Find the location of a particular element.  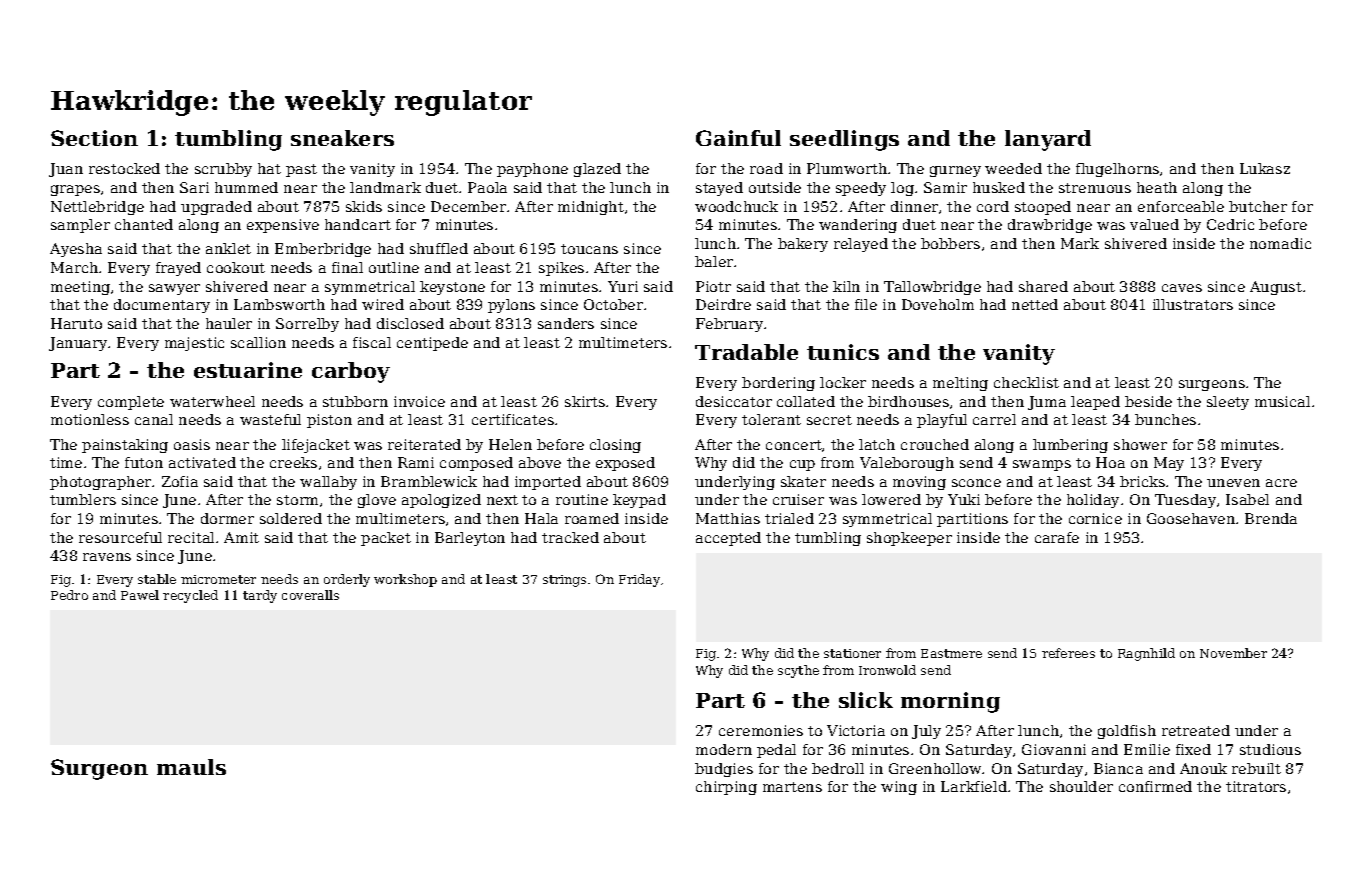

Section is located at coordinates (94, 138).
